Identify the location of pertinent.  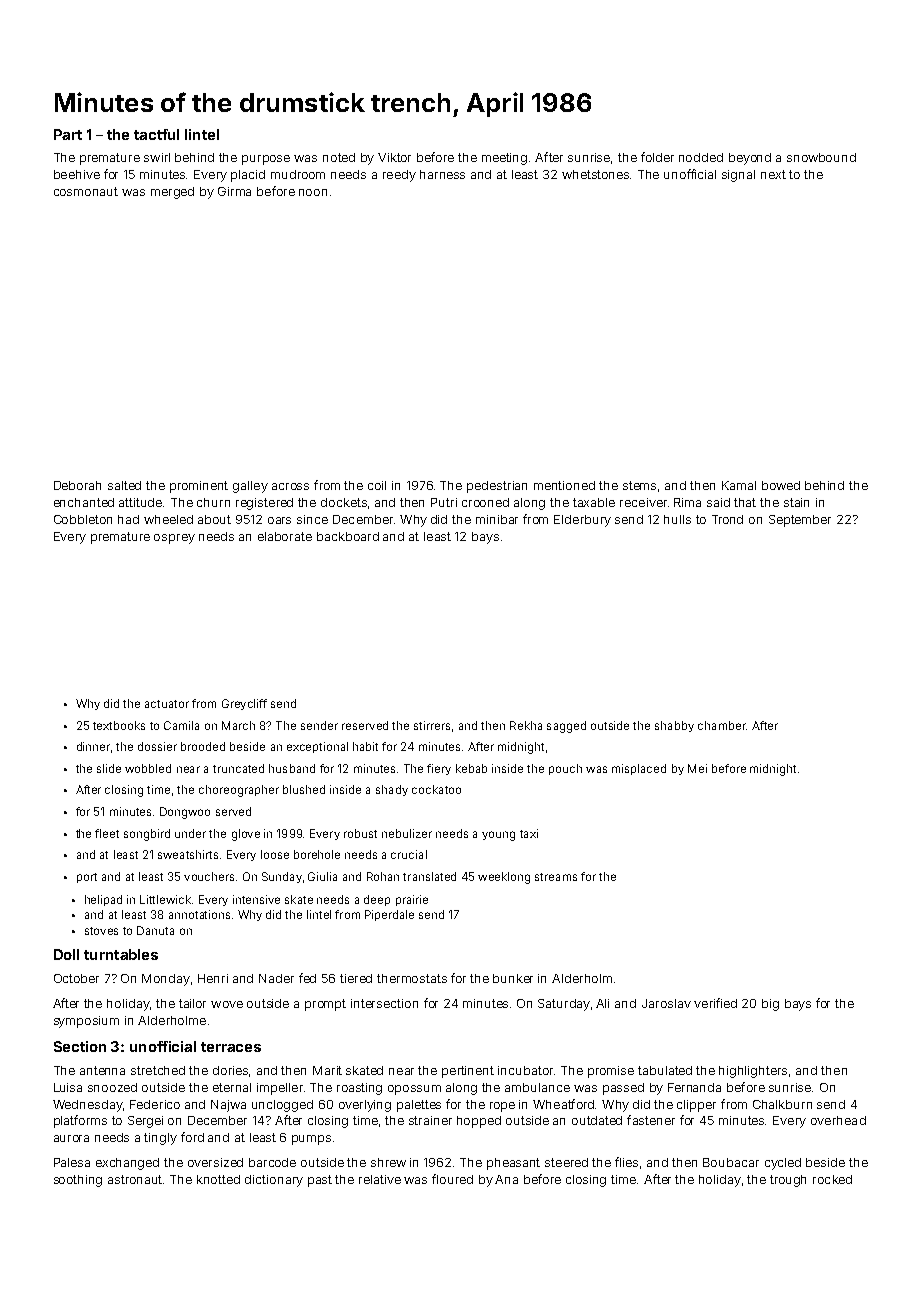
(468, 1072).
